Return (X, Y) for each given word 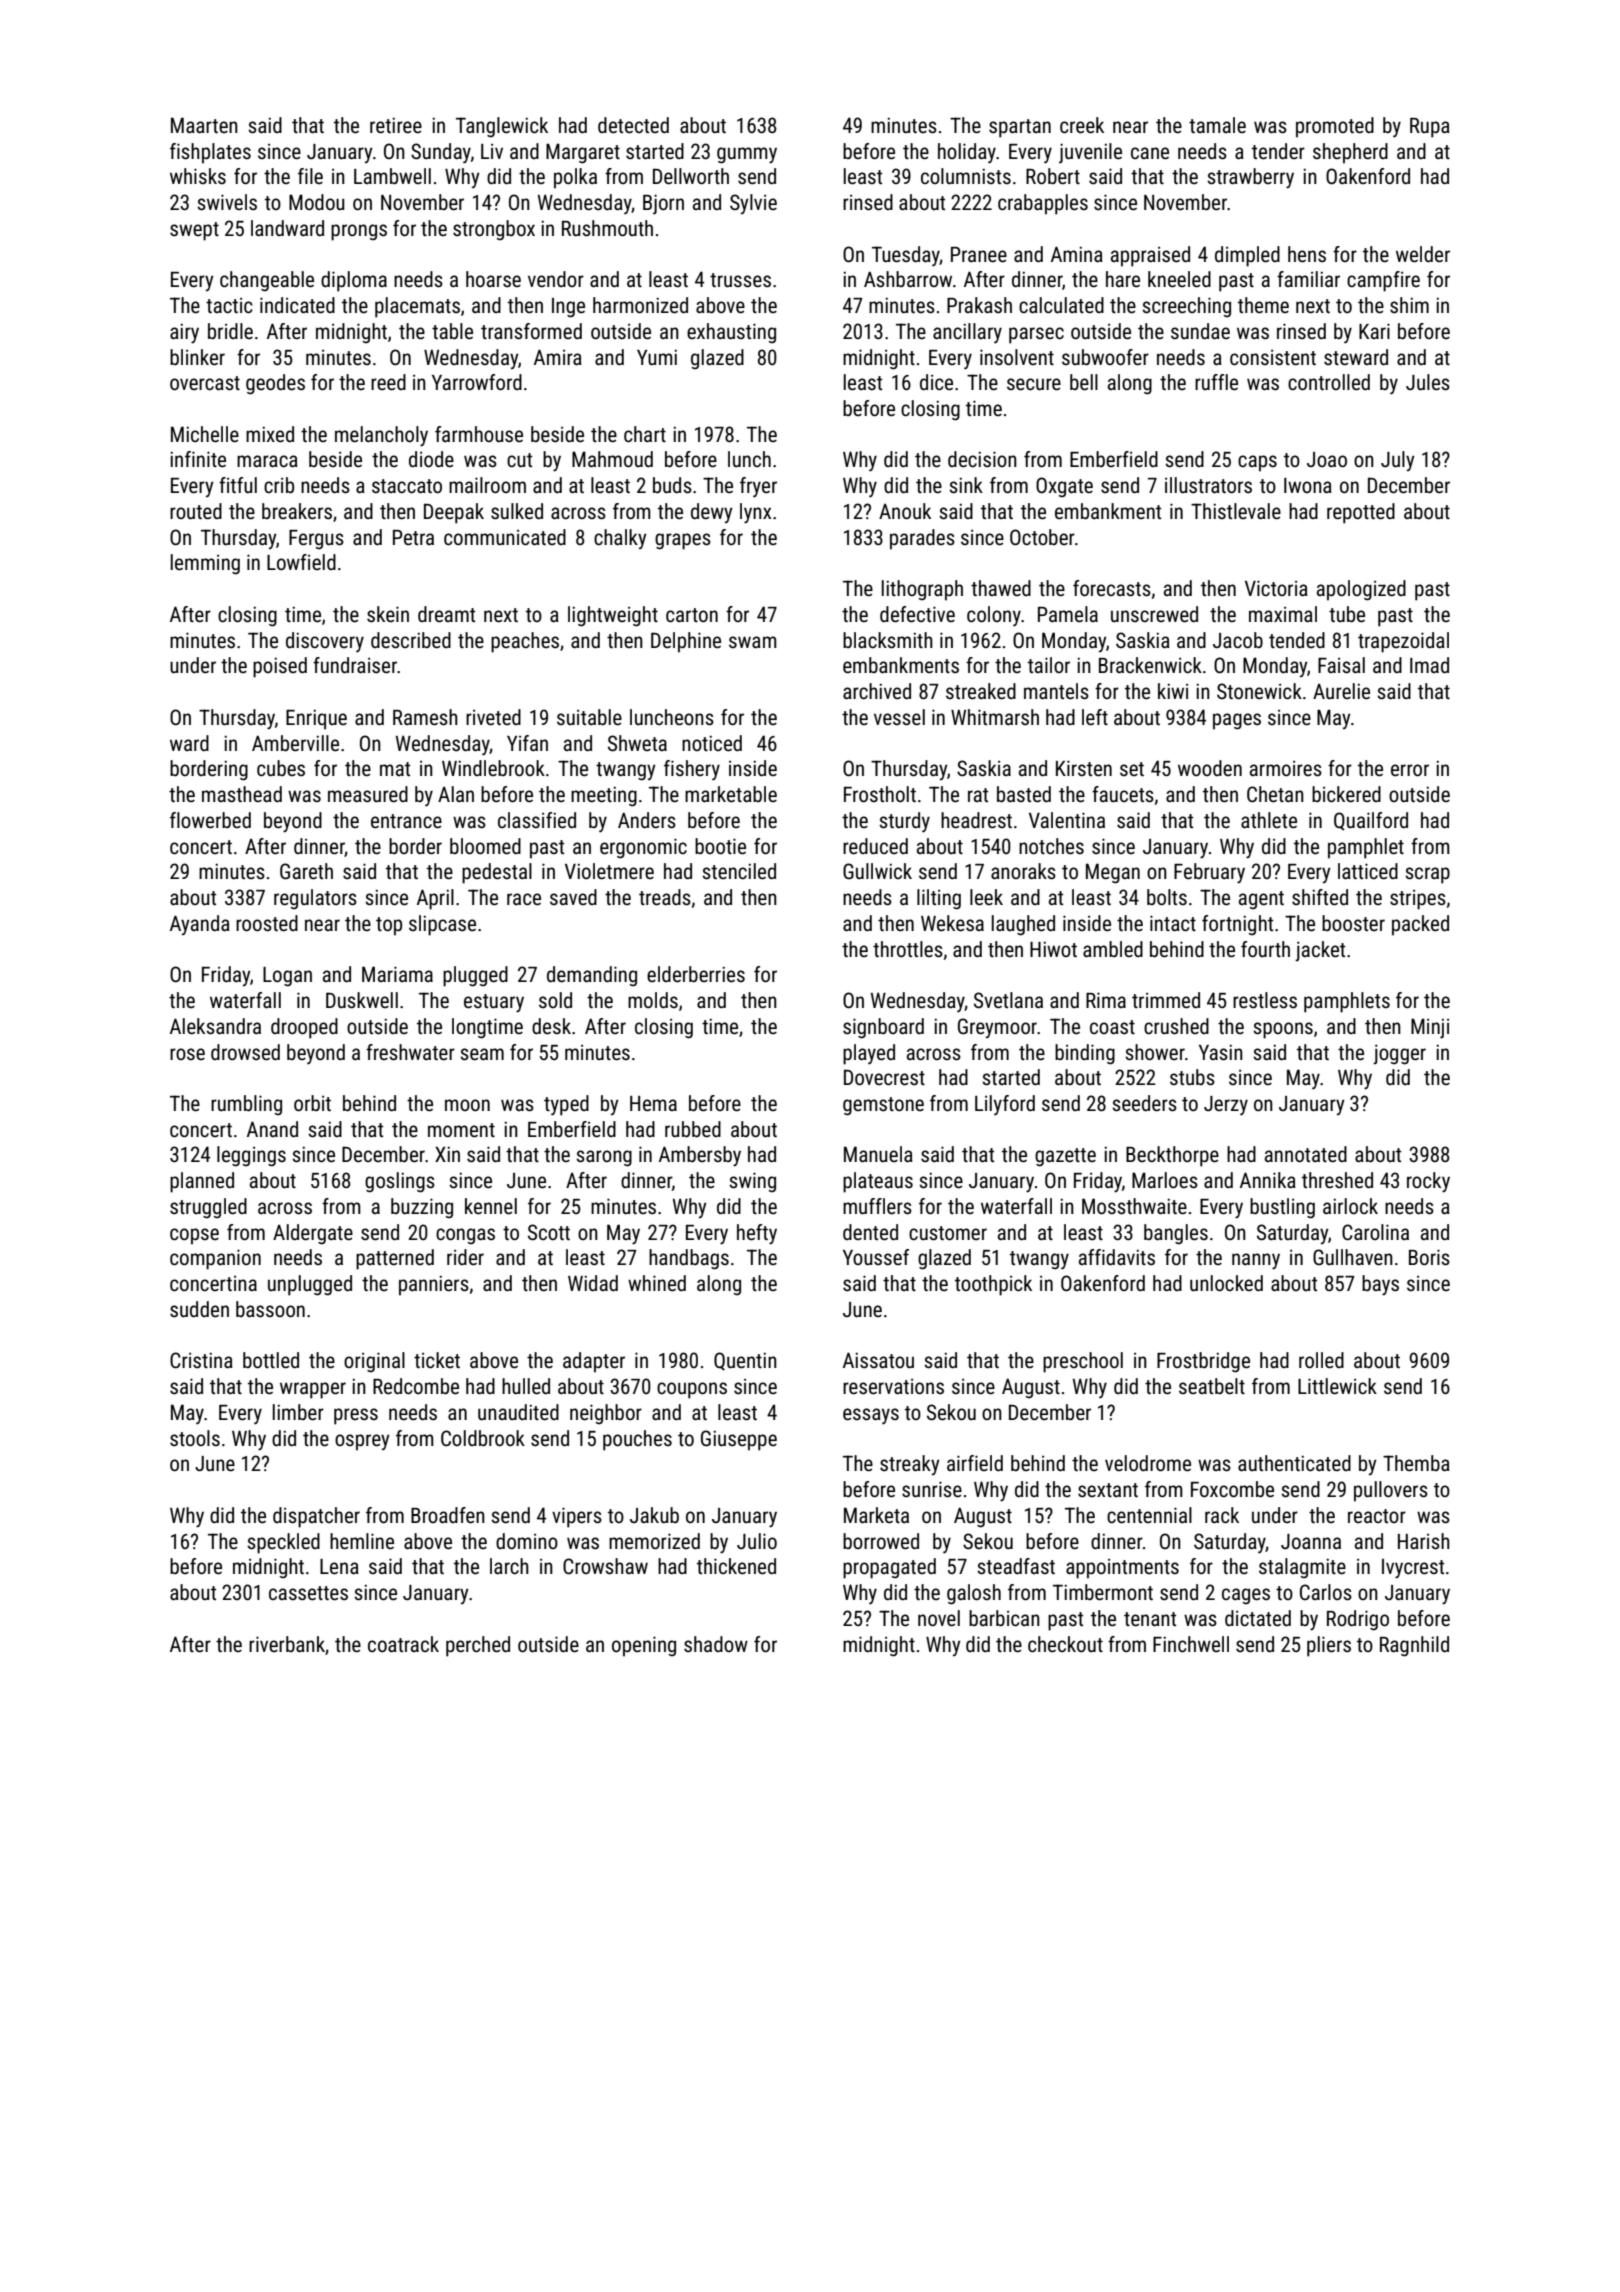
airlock (1350, 1206)
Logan (287, 977)
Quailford (1371, 821)
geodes (275, 384)
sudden (199, 1309)
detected (633, 125)
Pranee (979, 255)
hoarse (493, 279)
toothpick (993, 1285)
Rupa (1430, 128)
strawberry (1250, 178)
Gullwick (877, 871)
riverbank (287, 1644)
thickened (736, 1566)
